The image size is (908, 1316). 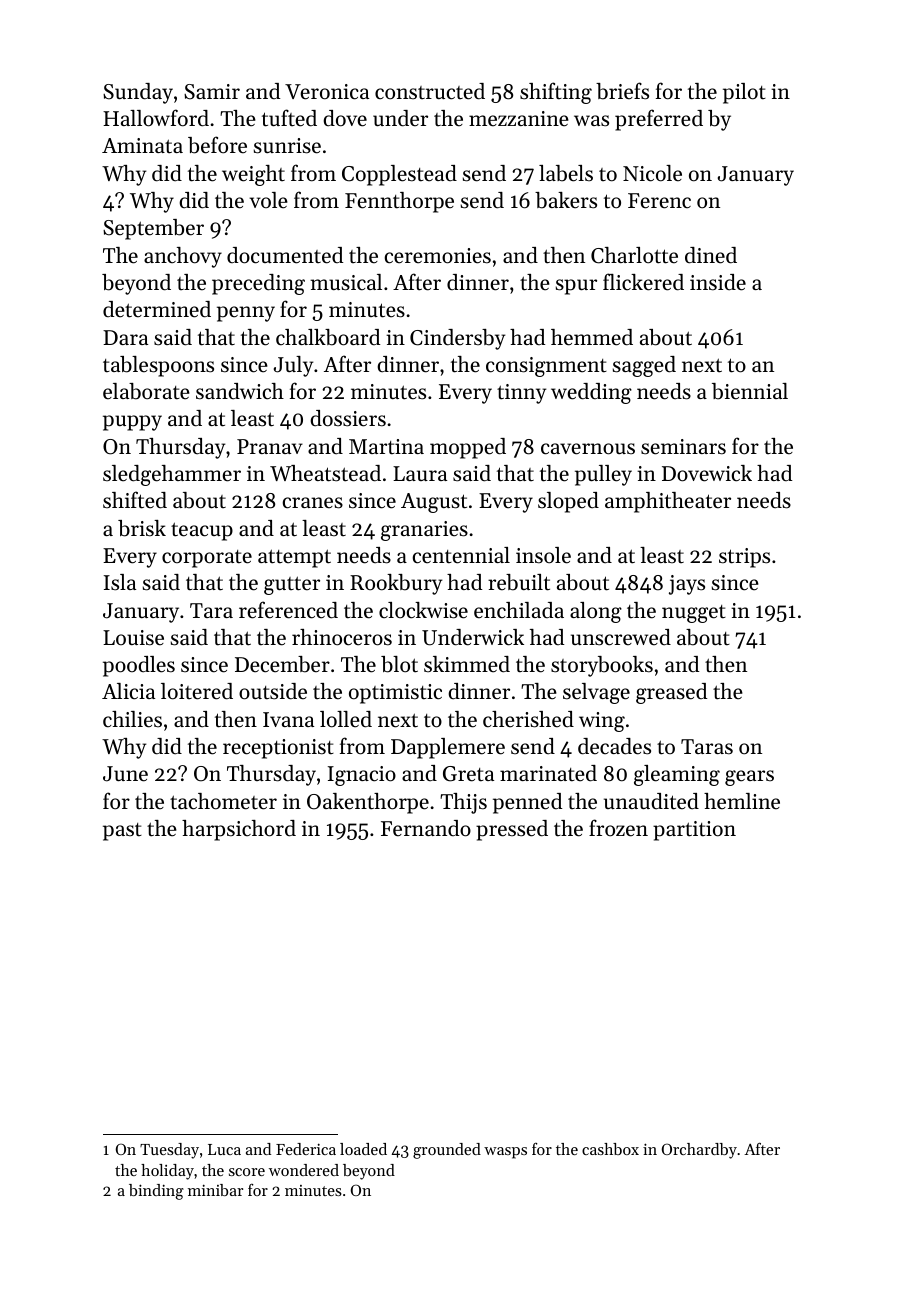 I want to click on ceremonies, so click(x=438, y=256).
